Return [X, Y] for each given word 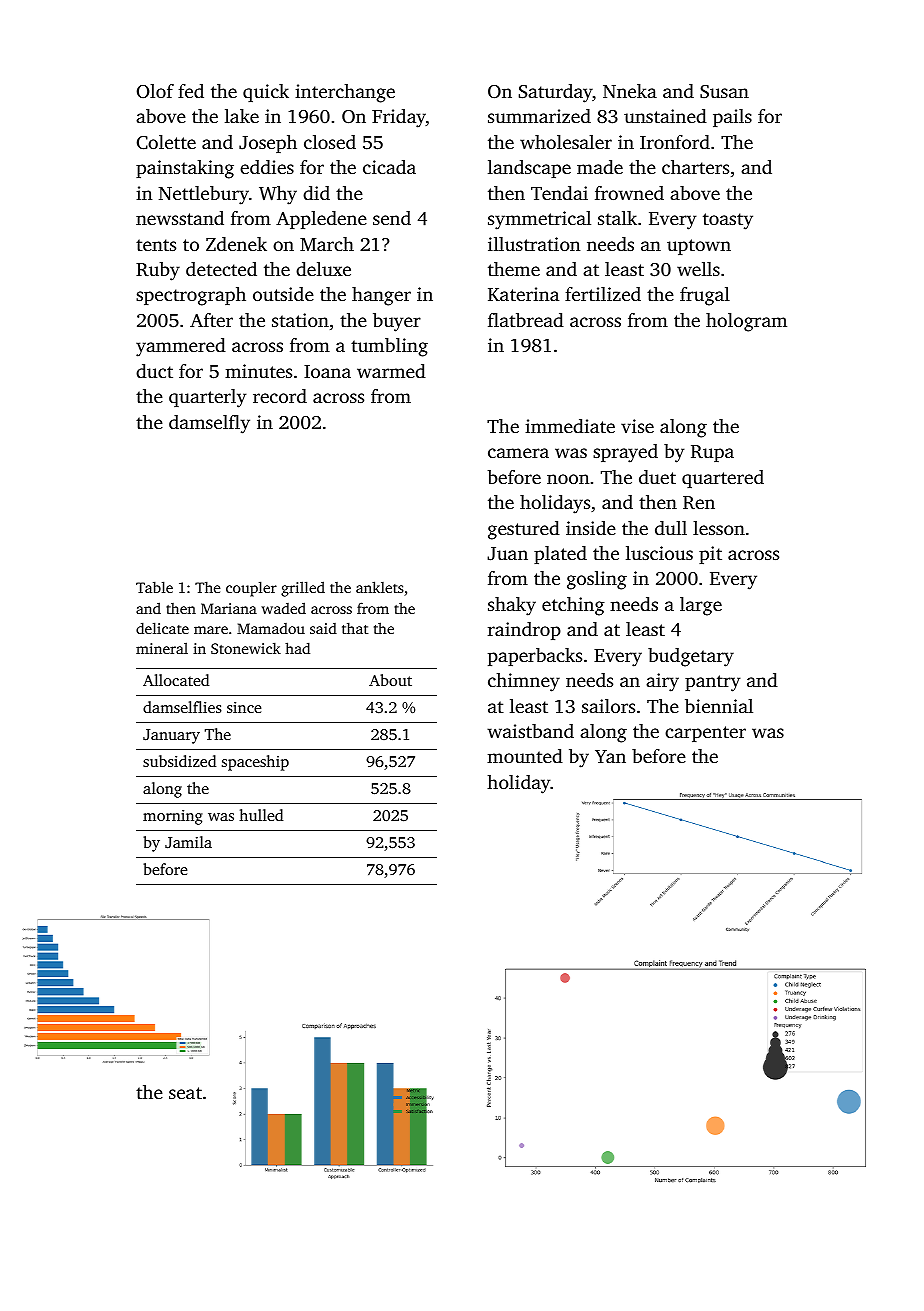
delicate [162, 628]
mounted [525, 756]
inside [591, 528]
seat [185, 1093]
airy [662, 682]
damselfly [209, 424]
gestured [524, 530]
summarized [539, 116]
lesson [719, 528]
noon [568, 479]
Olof [155, 91]
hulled [261, 815]
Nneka [630, 91]
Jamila [188, 842]
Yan [610, 756]
